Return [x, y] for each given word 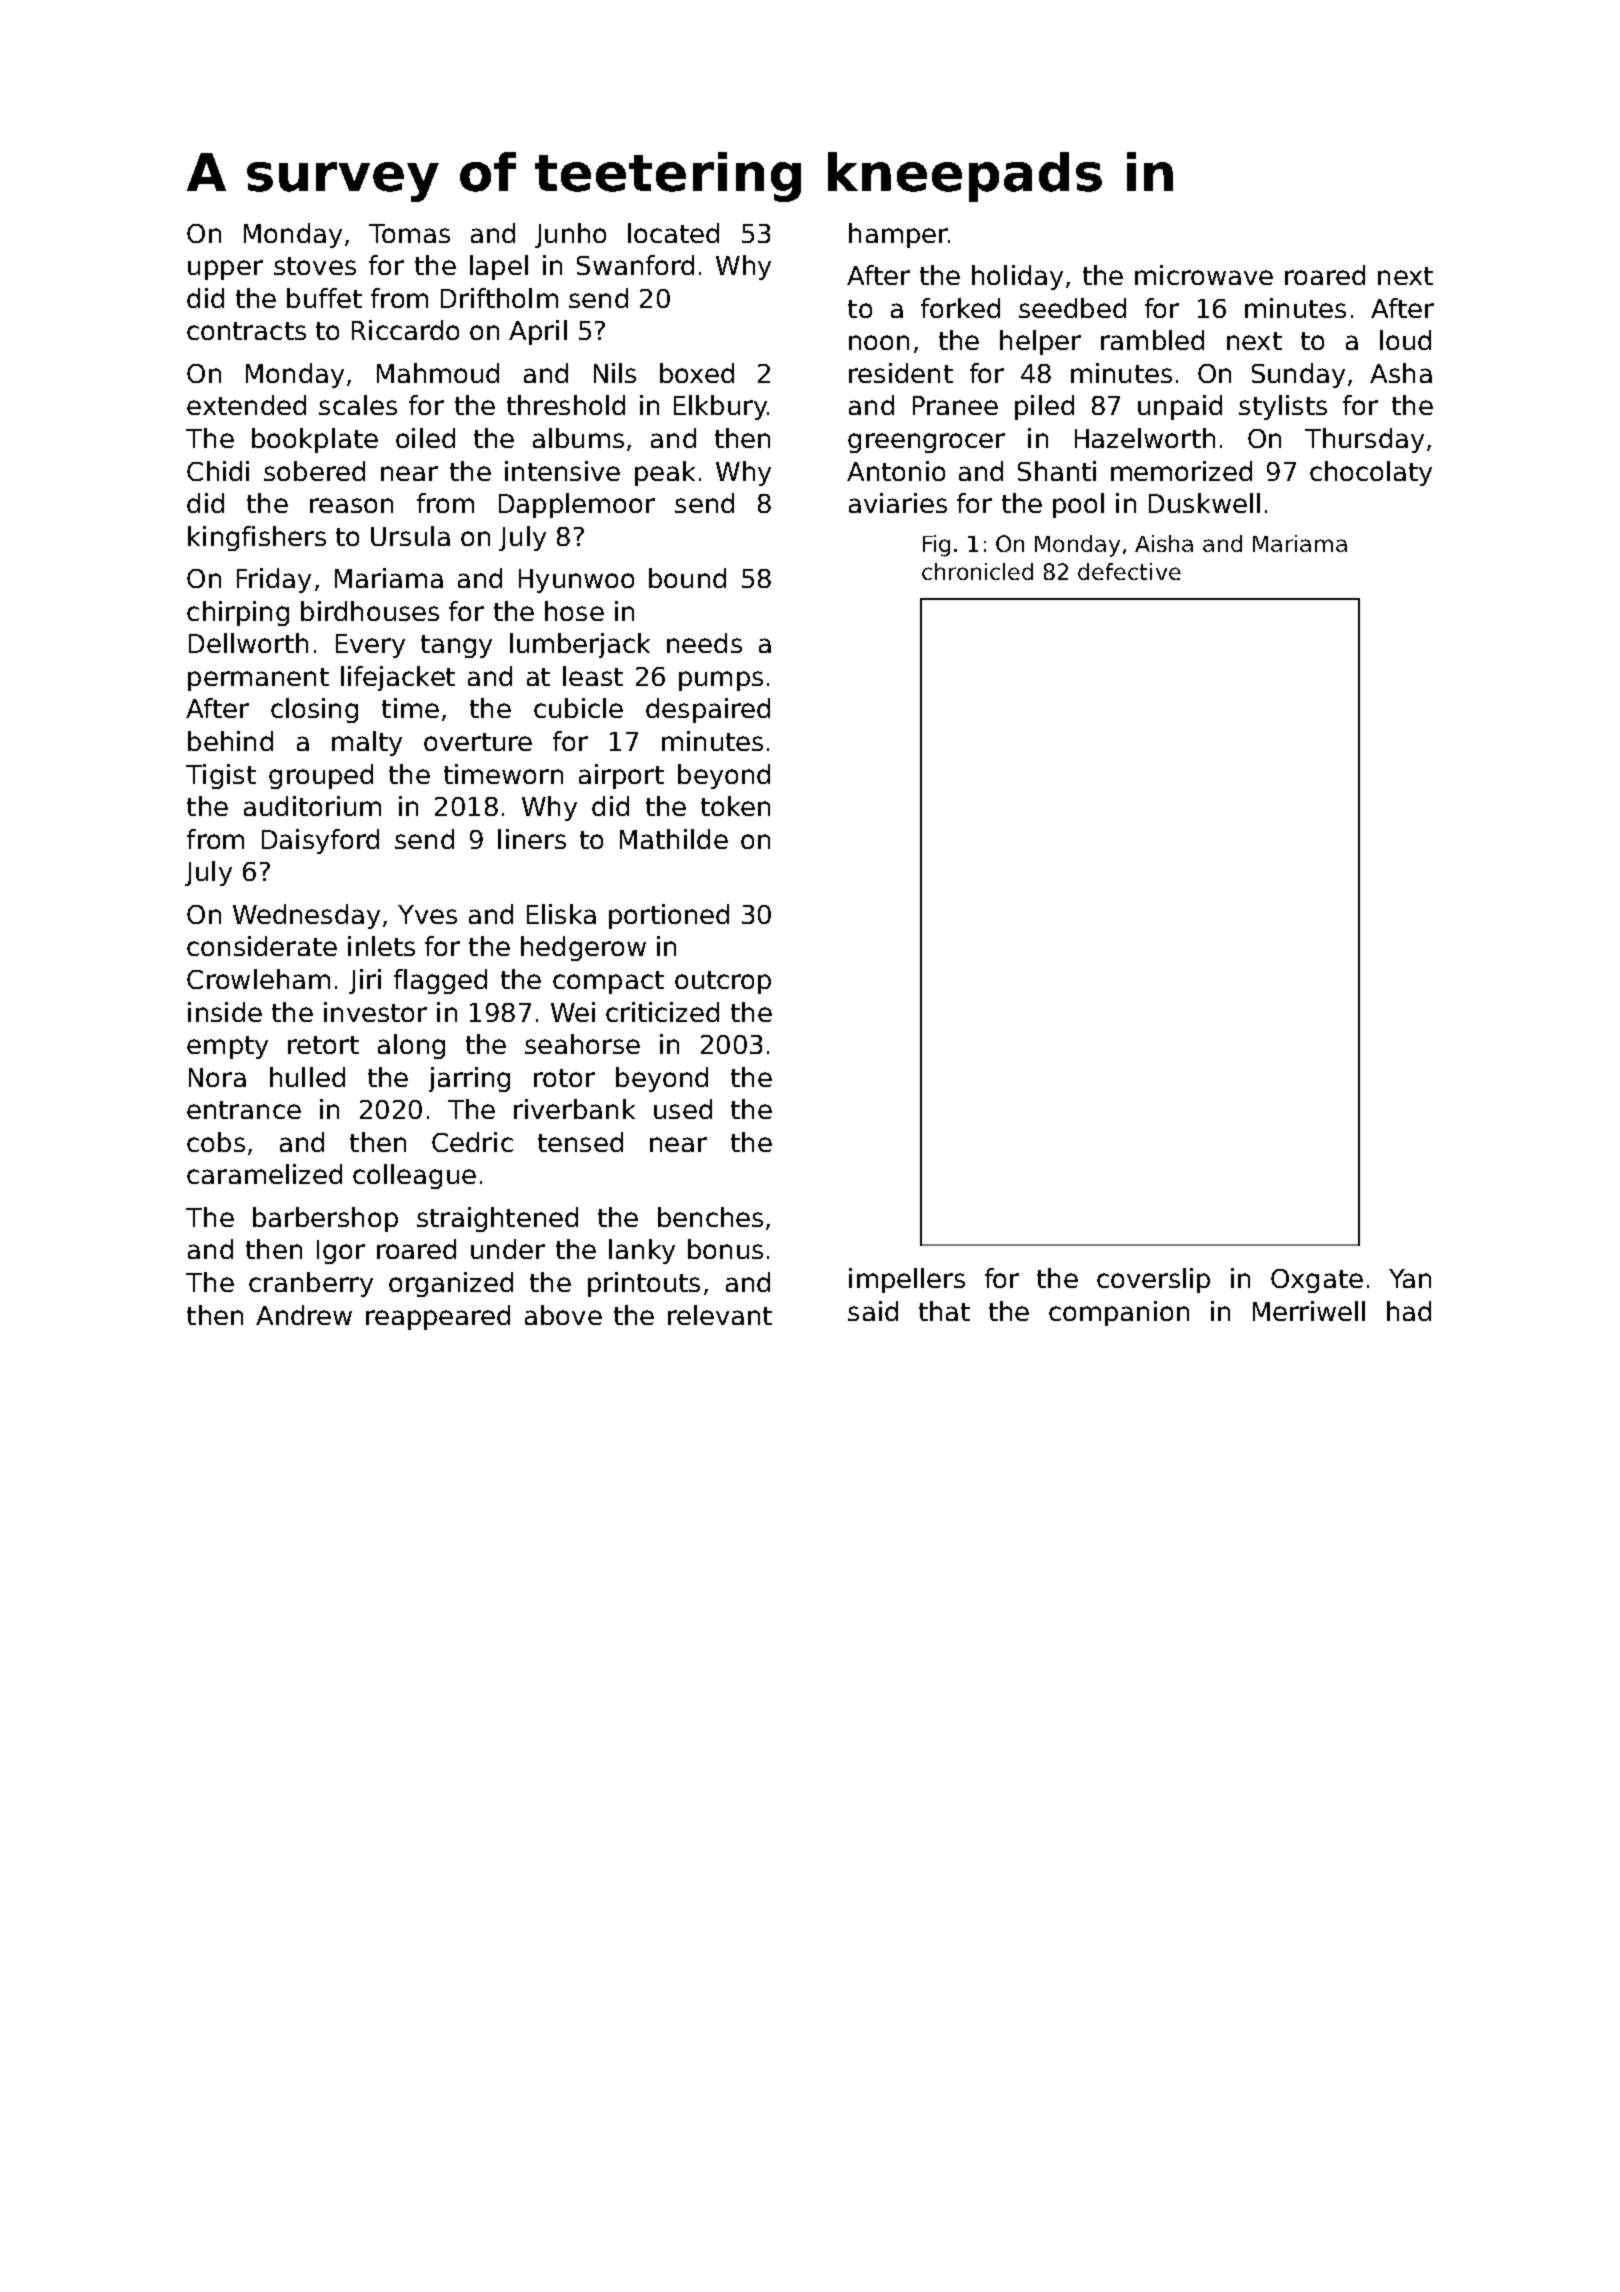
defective [1129, 571]
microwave [1204, 275]
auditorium [312, 806]
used [683, 1109]
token [735, 806]
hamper [898, 235]
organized [451, 1284]
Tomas [409, 233]
